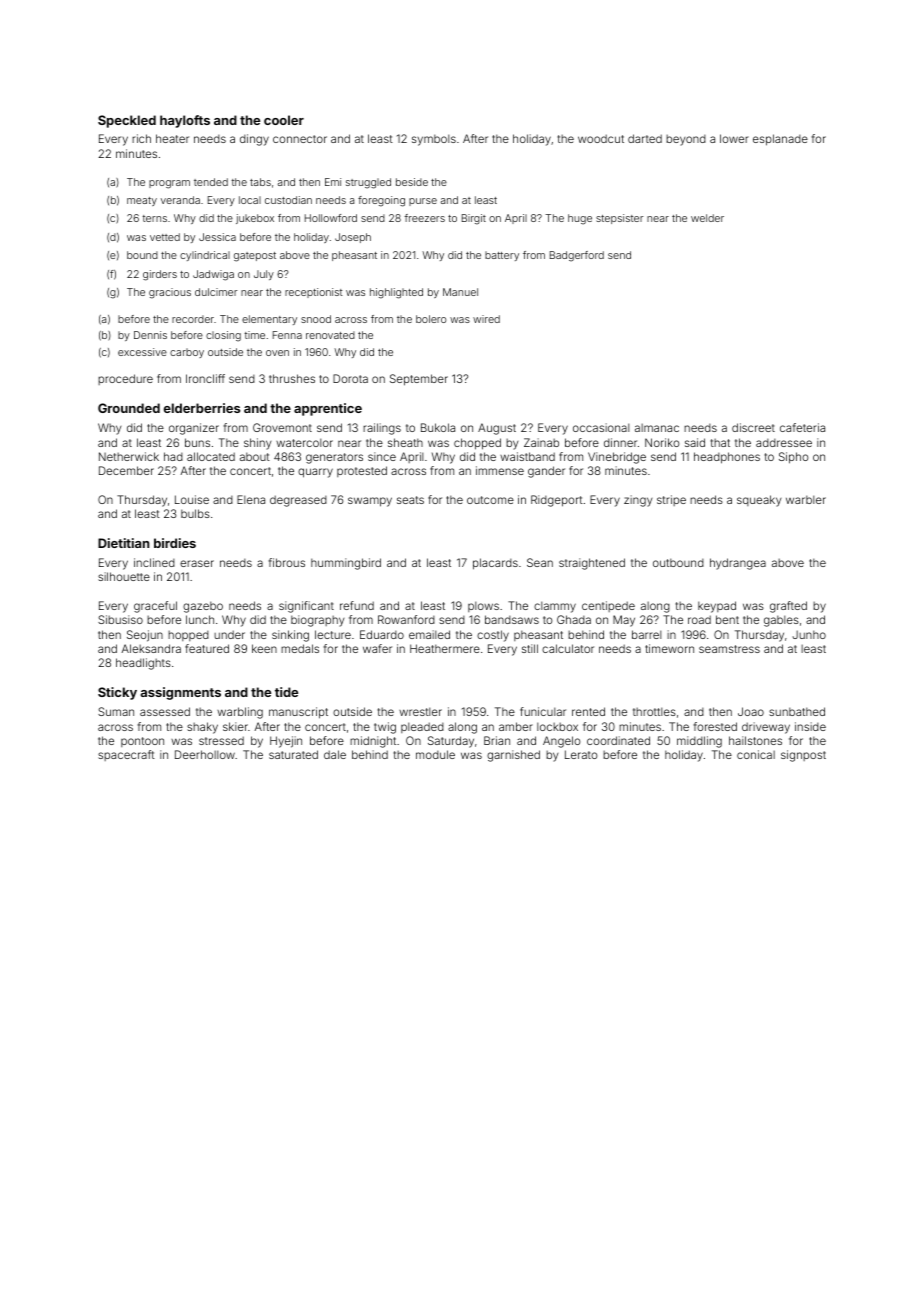  Describe the element at coordinates (269, 320) in the document. I see `elementary` at that location.
